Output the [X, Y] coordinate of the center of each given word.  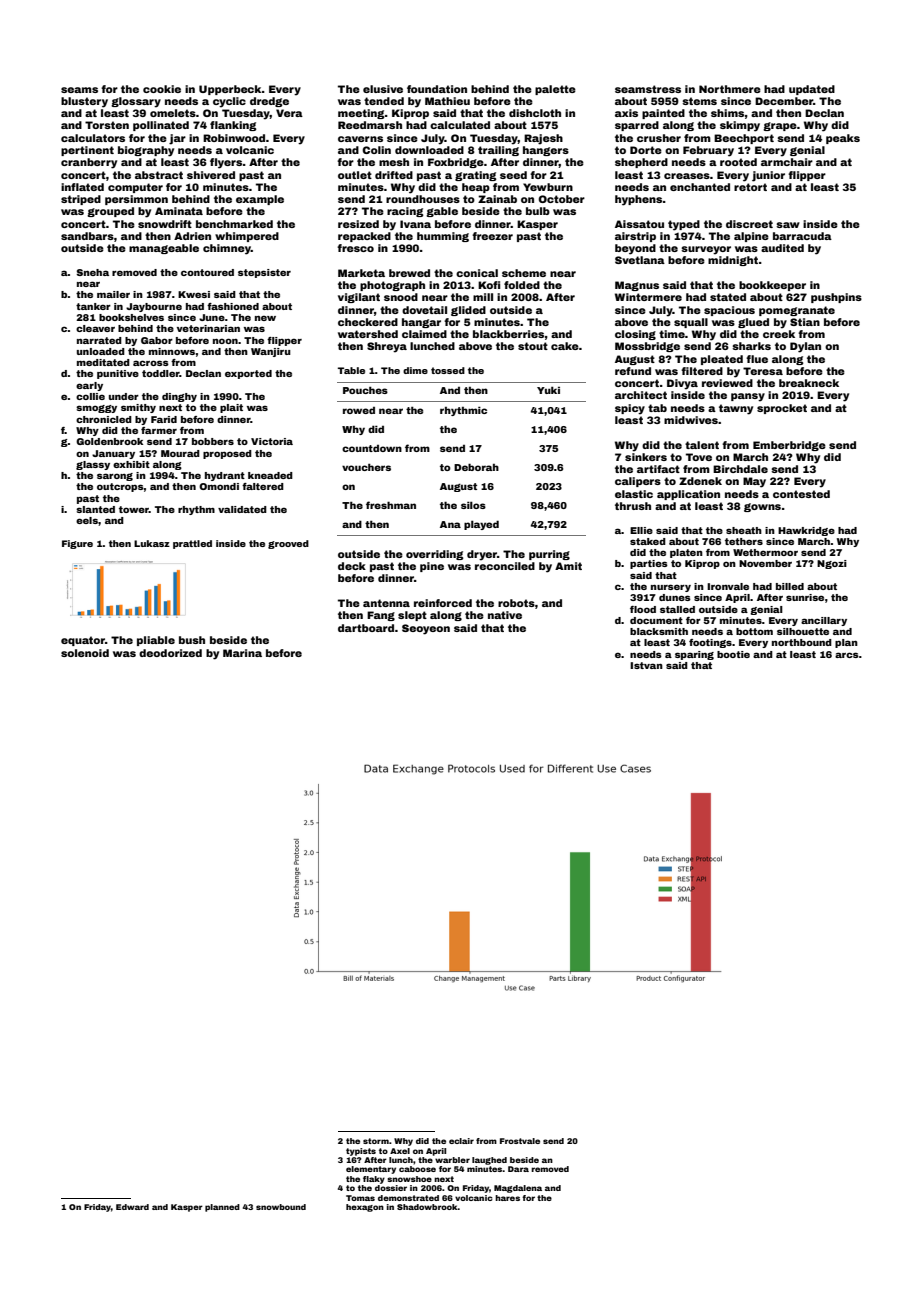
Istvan [646, 665]
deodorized [170, 653]
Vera [289, 113]
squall [691, 323]
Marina [242, 653]
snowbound [281, 1207]
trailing [498, 151]
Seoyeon [426, 629]
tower [134, 509]
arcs [847, 655]
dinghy [179, 397]
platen [686, 553]
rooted [738, 162]
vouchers [366, 467]
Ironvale [728, 586]
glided [468, 311]
